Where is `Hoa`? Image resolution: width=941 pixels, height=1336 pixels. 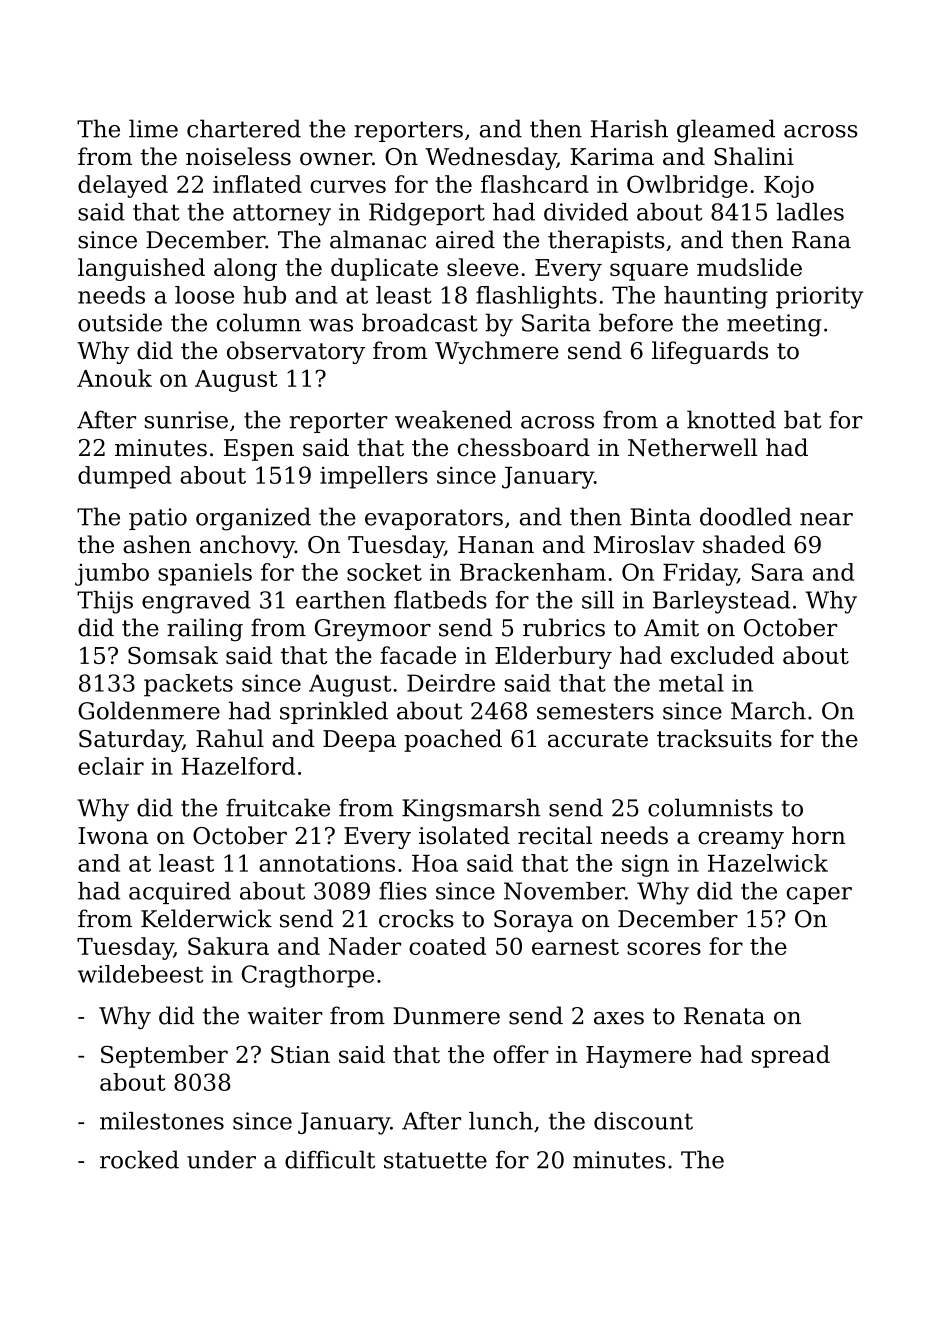
Hoa is located at coordinates (435, 863).
